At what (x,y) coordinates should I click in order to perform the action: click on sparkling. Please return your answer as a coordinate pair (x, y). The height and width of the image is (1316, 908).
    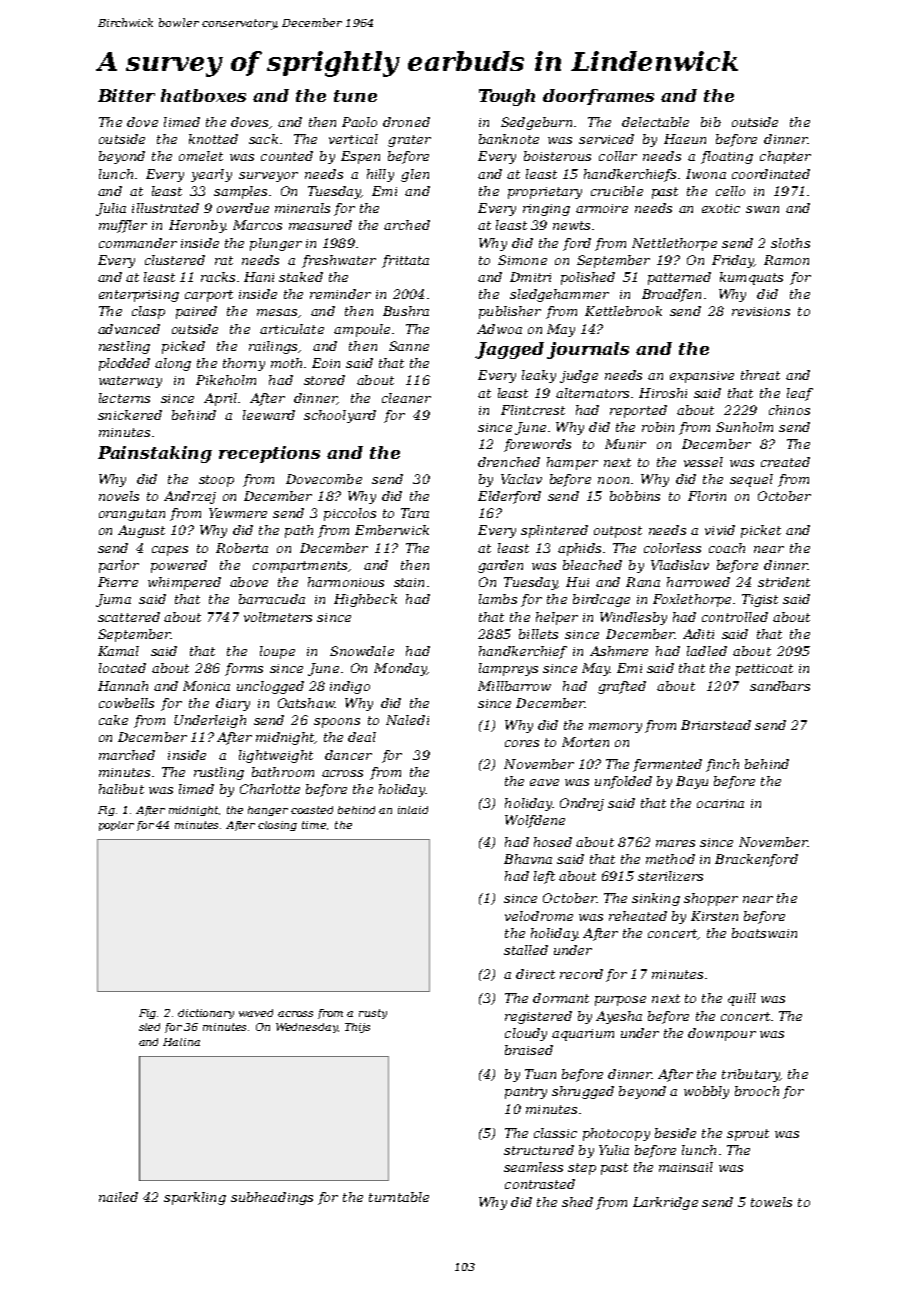
    Looking at the image, I should click on (195, 1198).
